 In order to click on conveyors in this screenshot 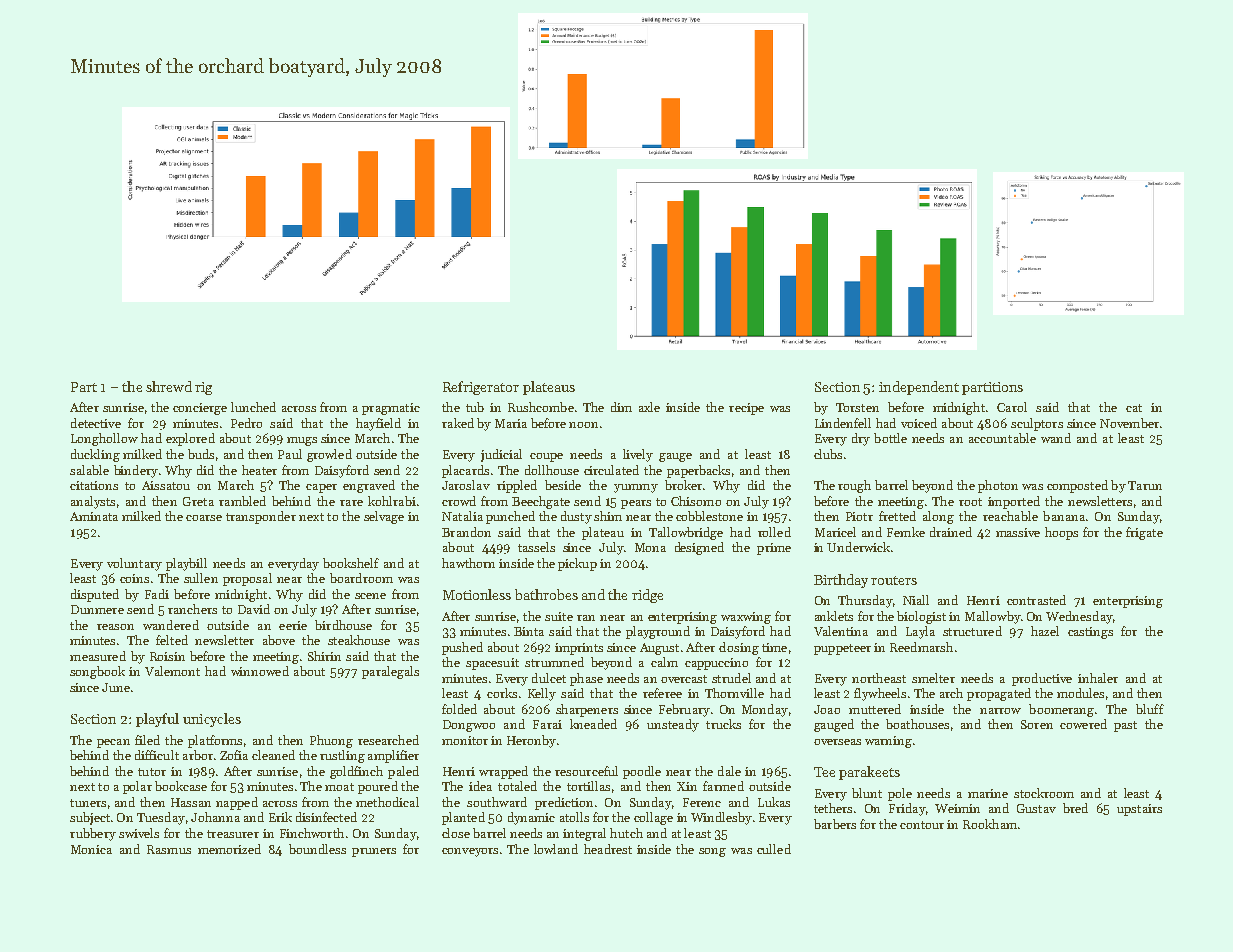, I will do `click(470, 852)`.
